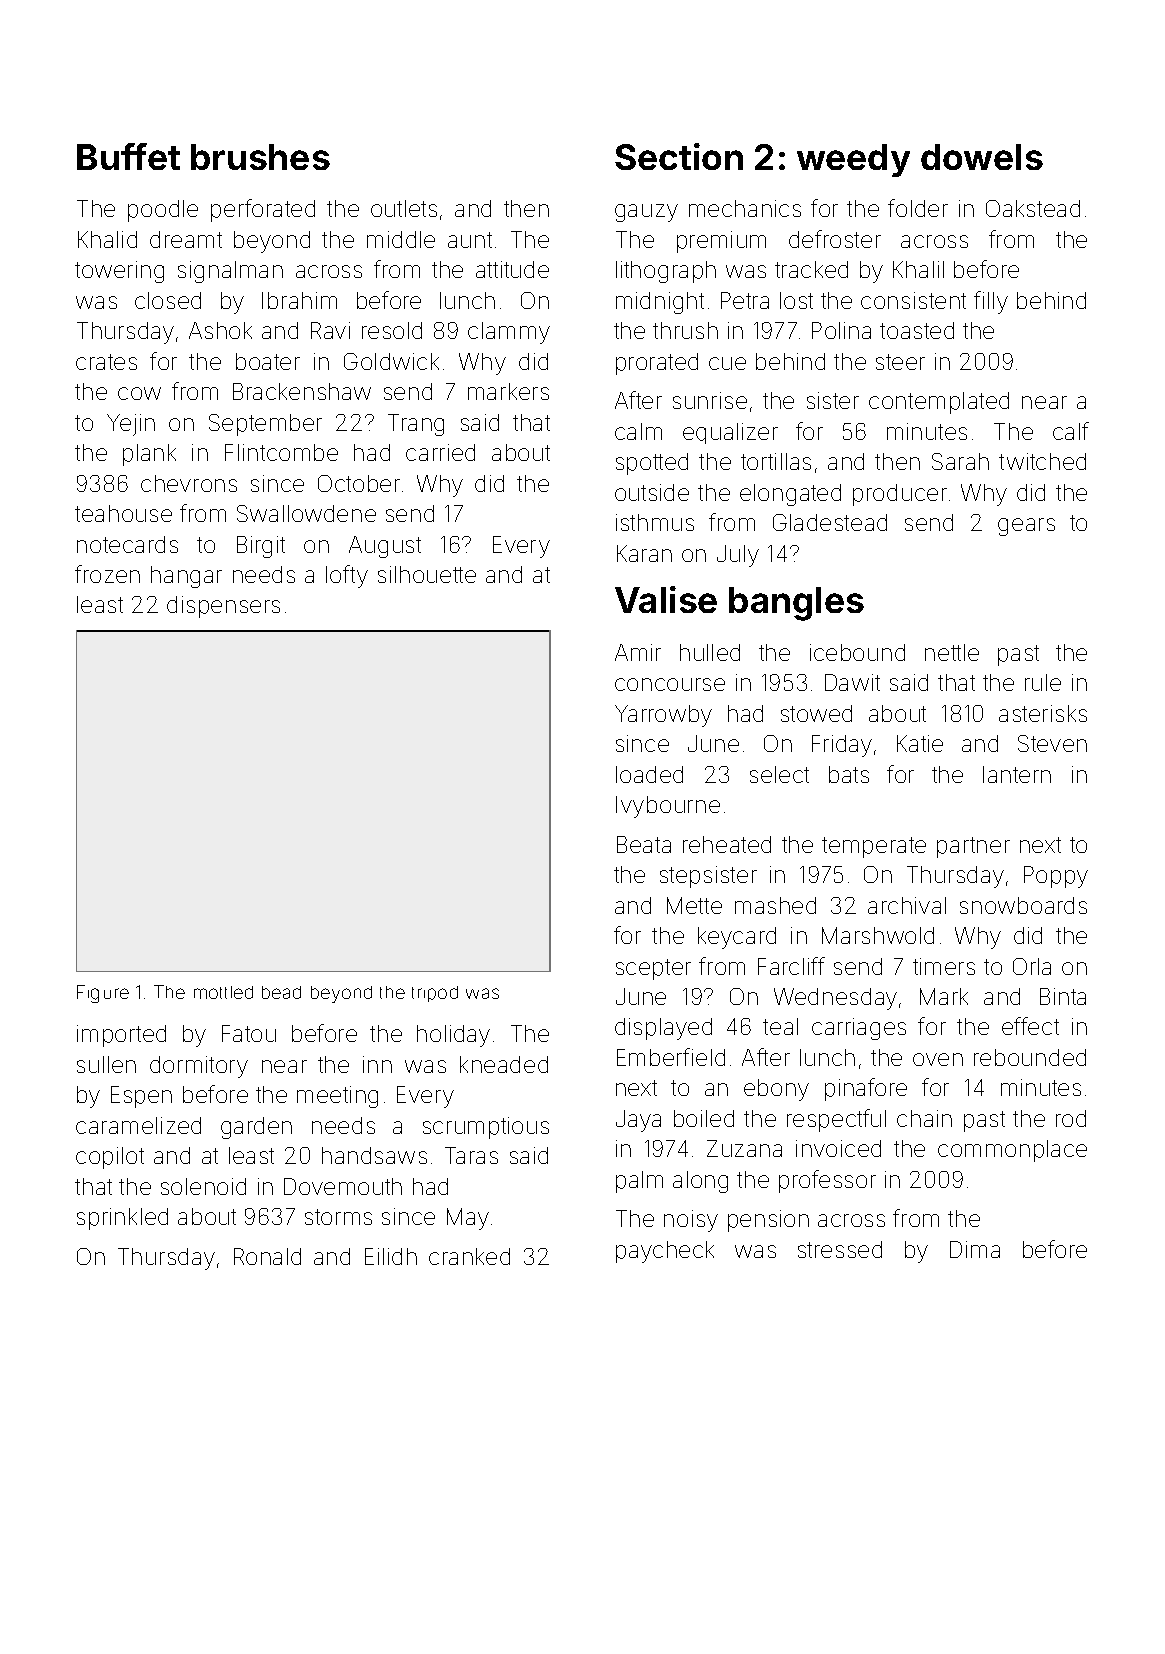  Describe the element at coordinates (663, 716) in the page. I see `Yarrowby` at that location.
